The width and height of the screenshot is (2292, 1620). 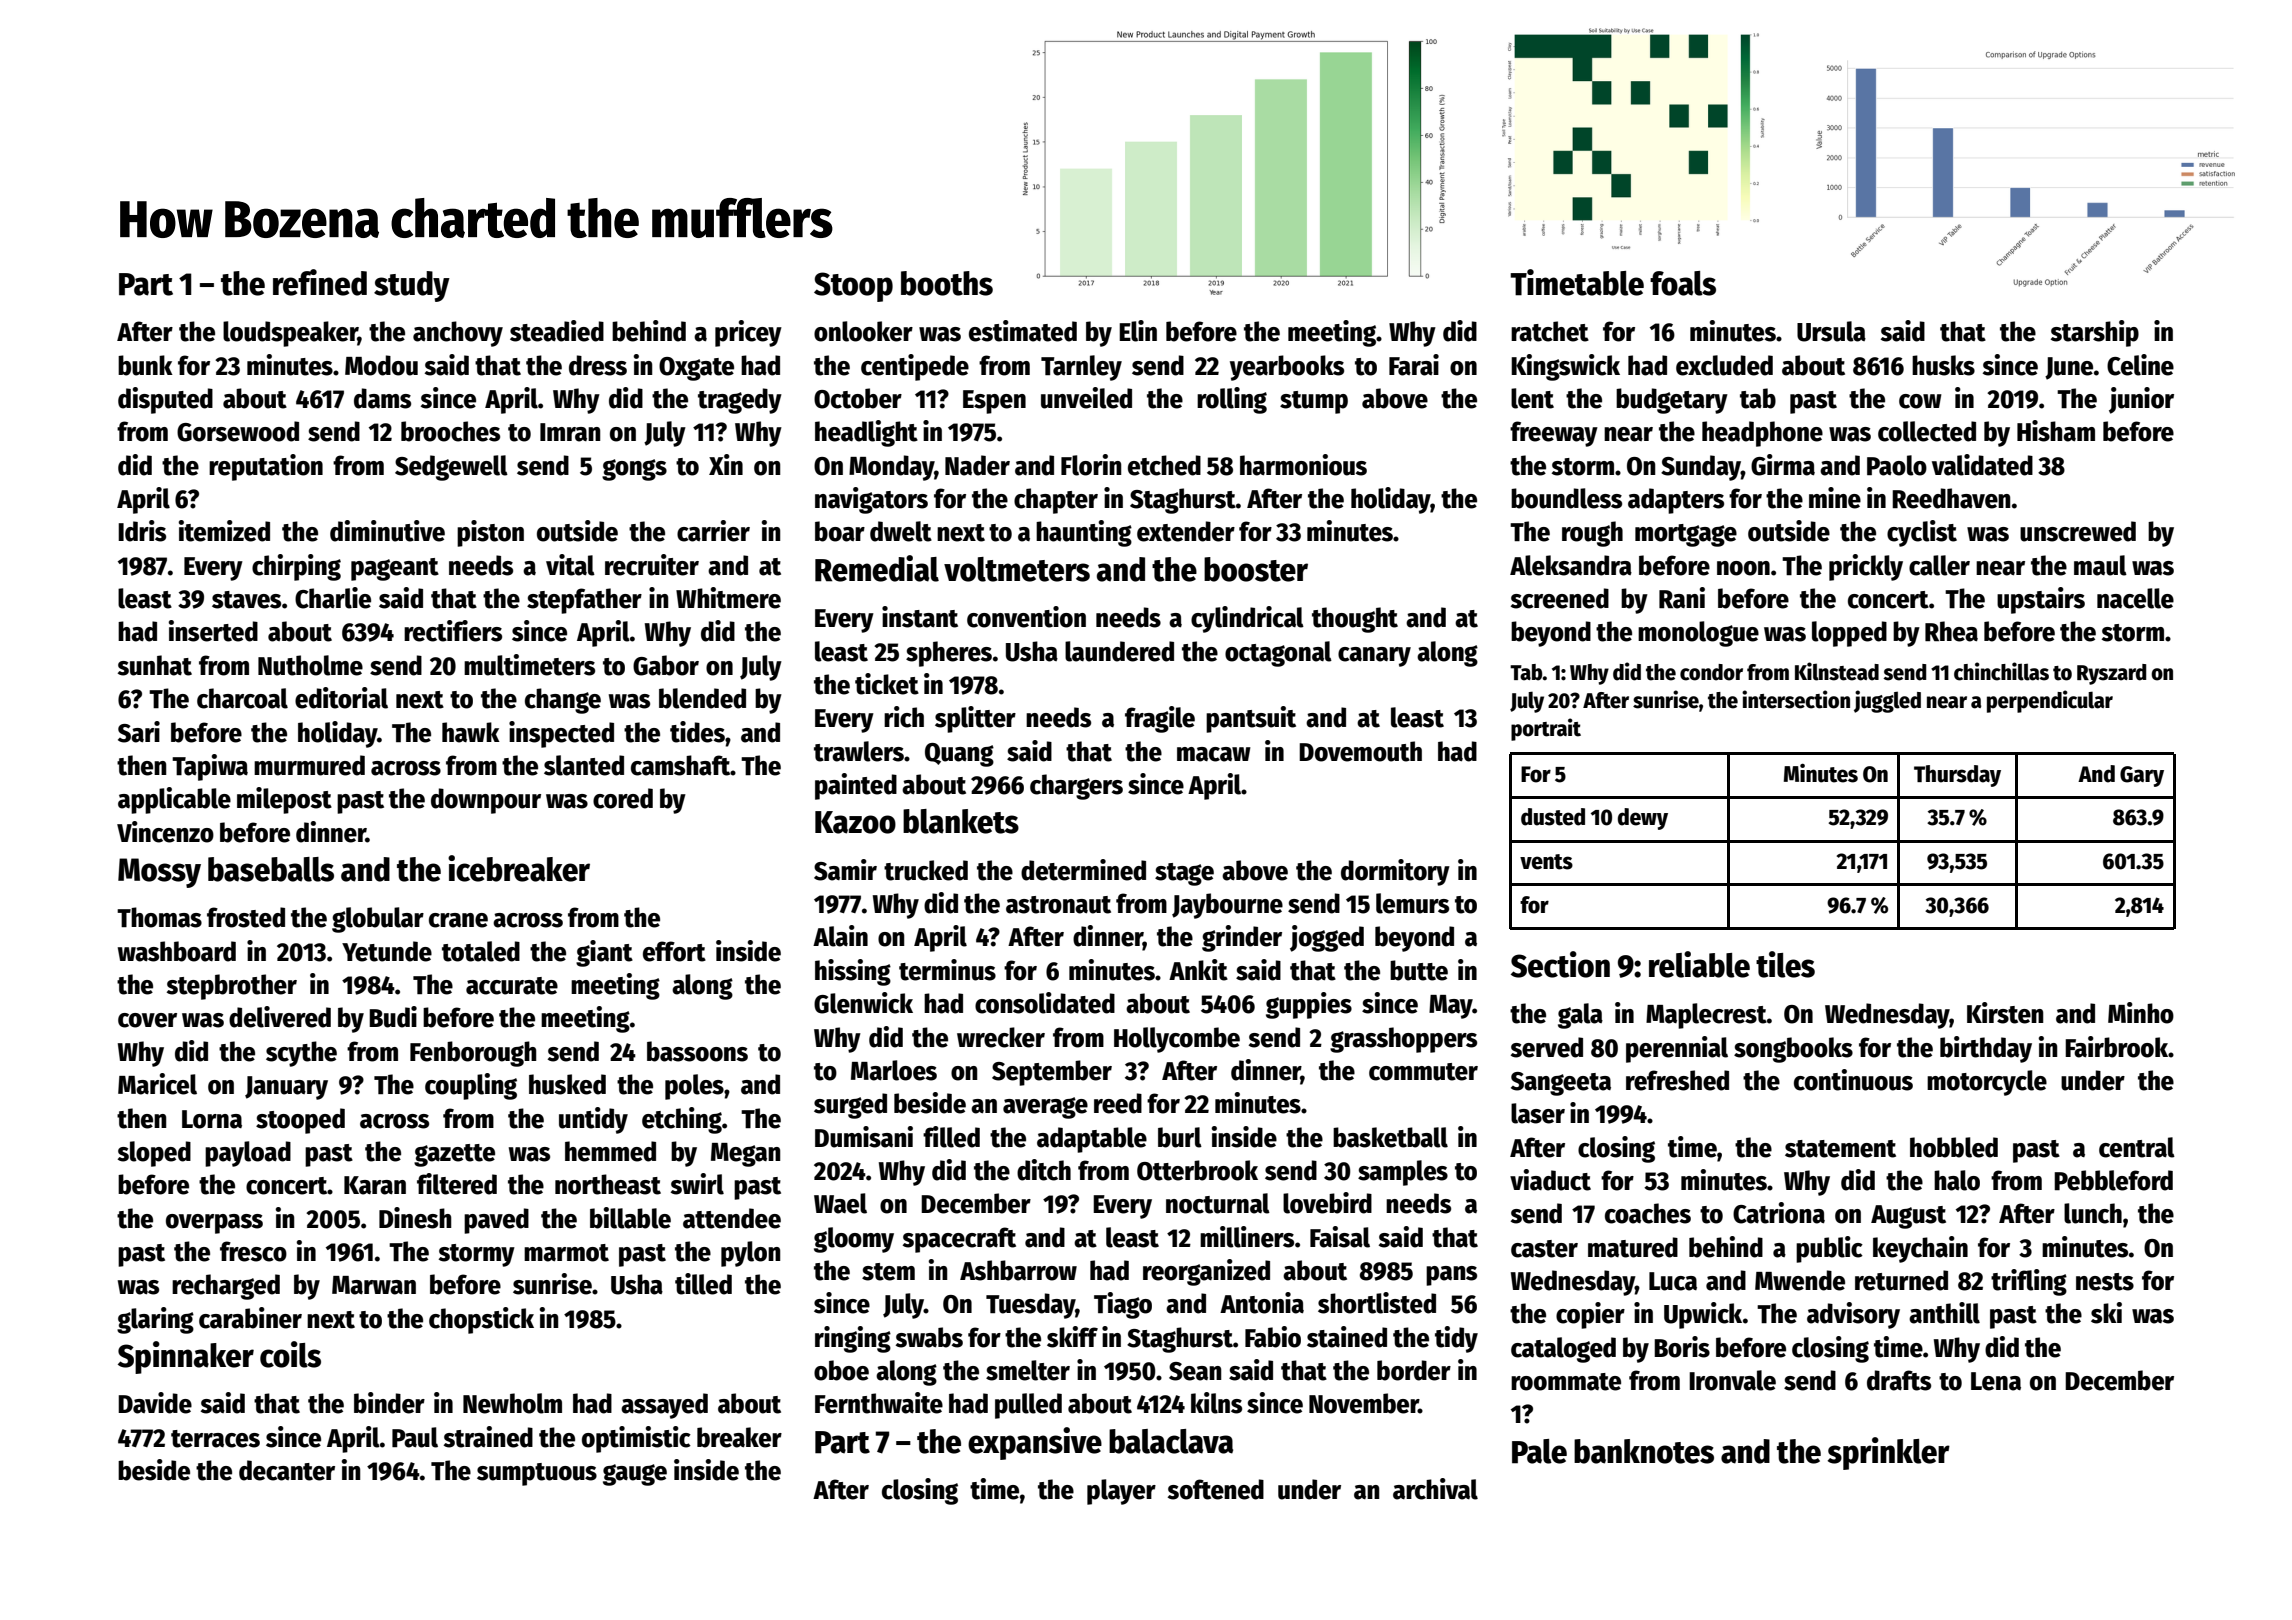 What do you see at coordinates (947, 283) in the screenshot?
I see `booths` at bounding box center [947, 283].
